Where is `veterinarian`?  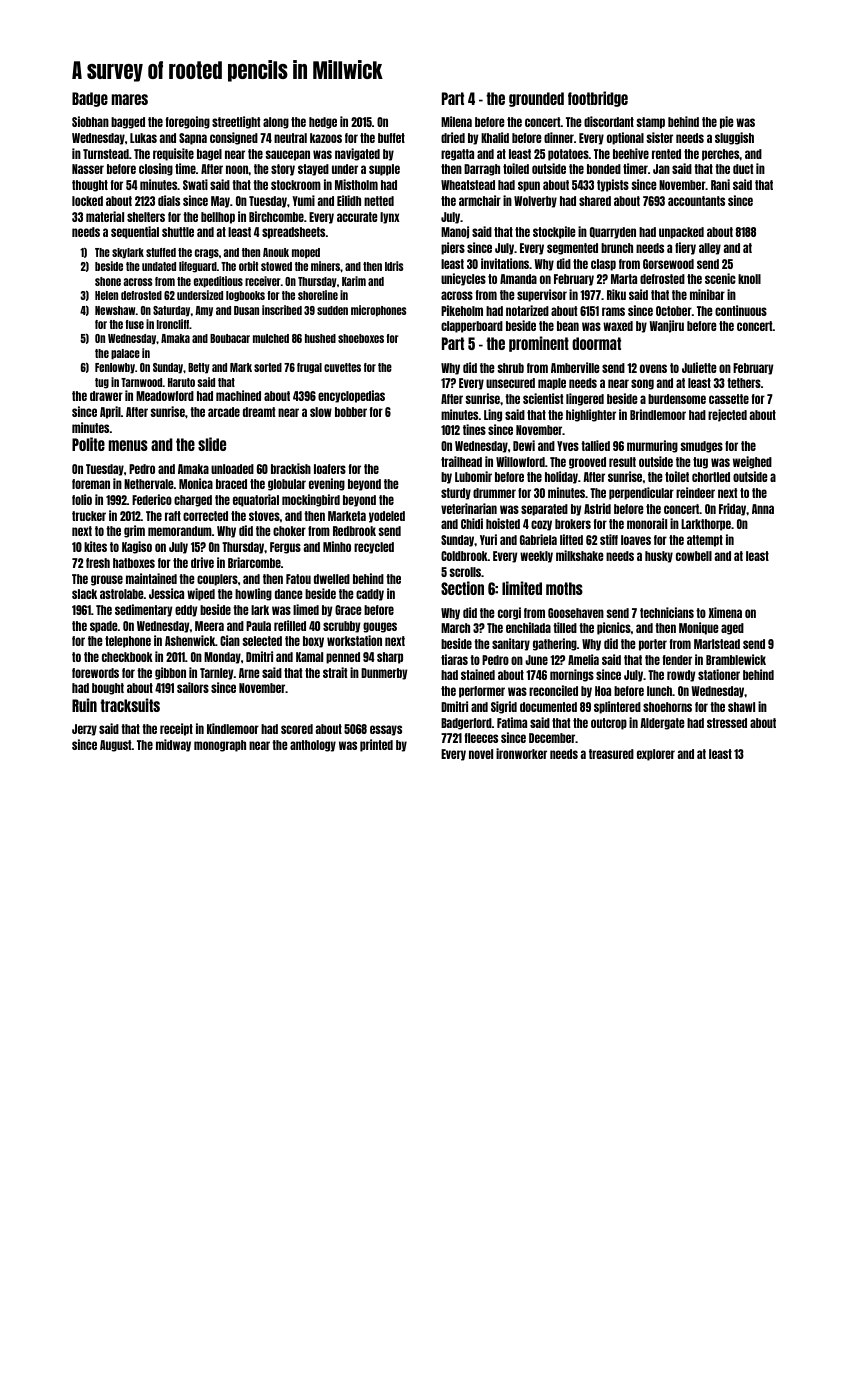
veterinarian is located at coordinates (469, 508).
